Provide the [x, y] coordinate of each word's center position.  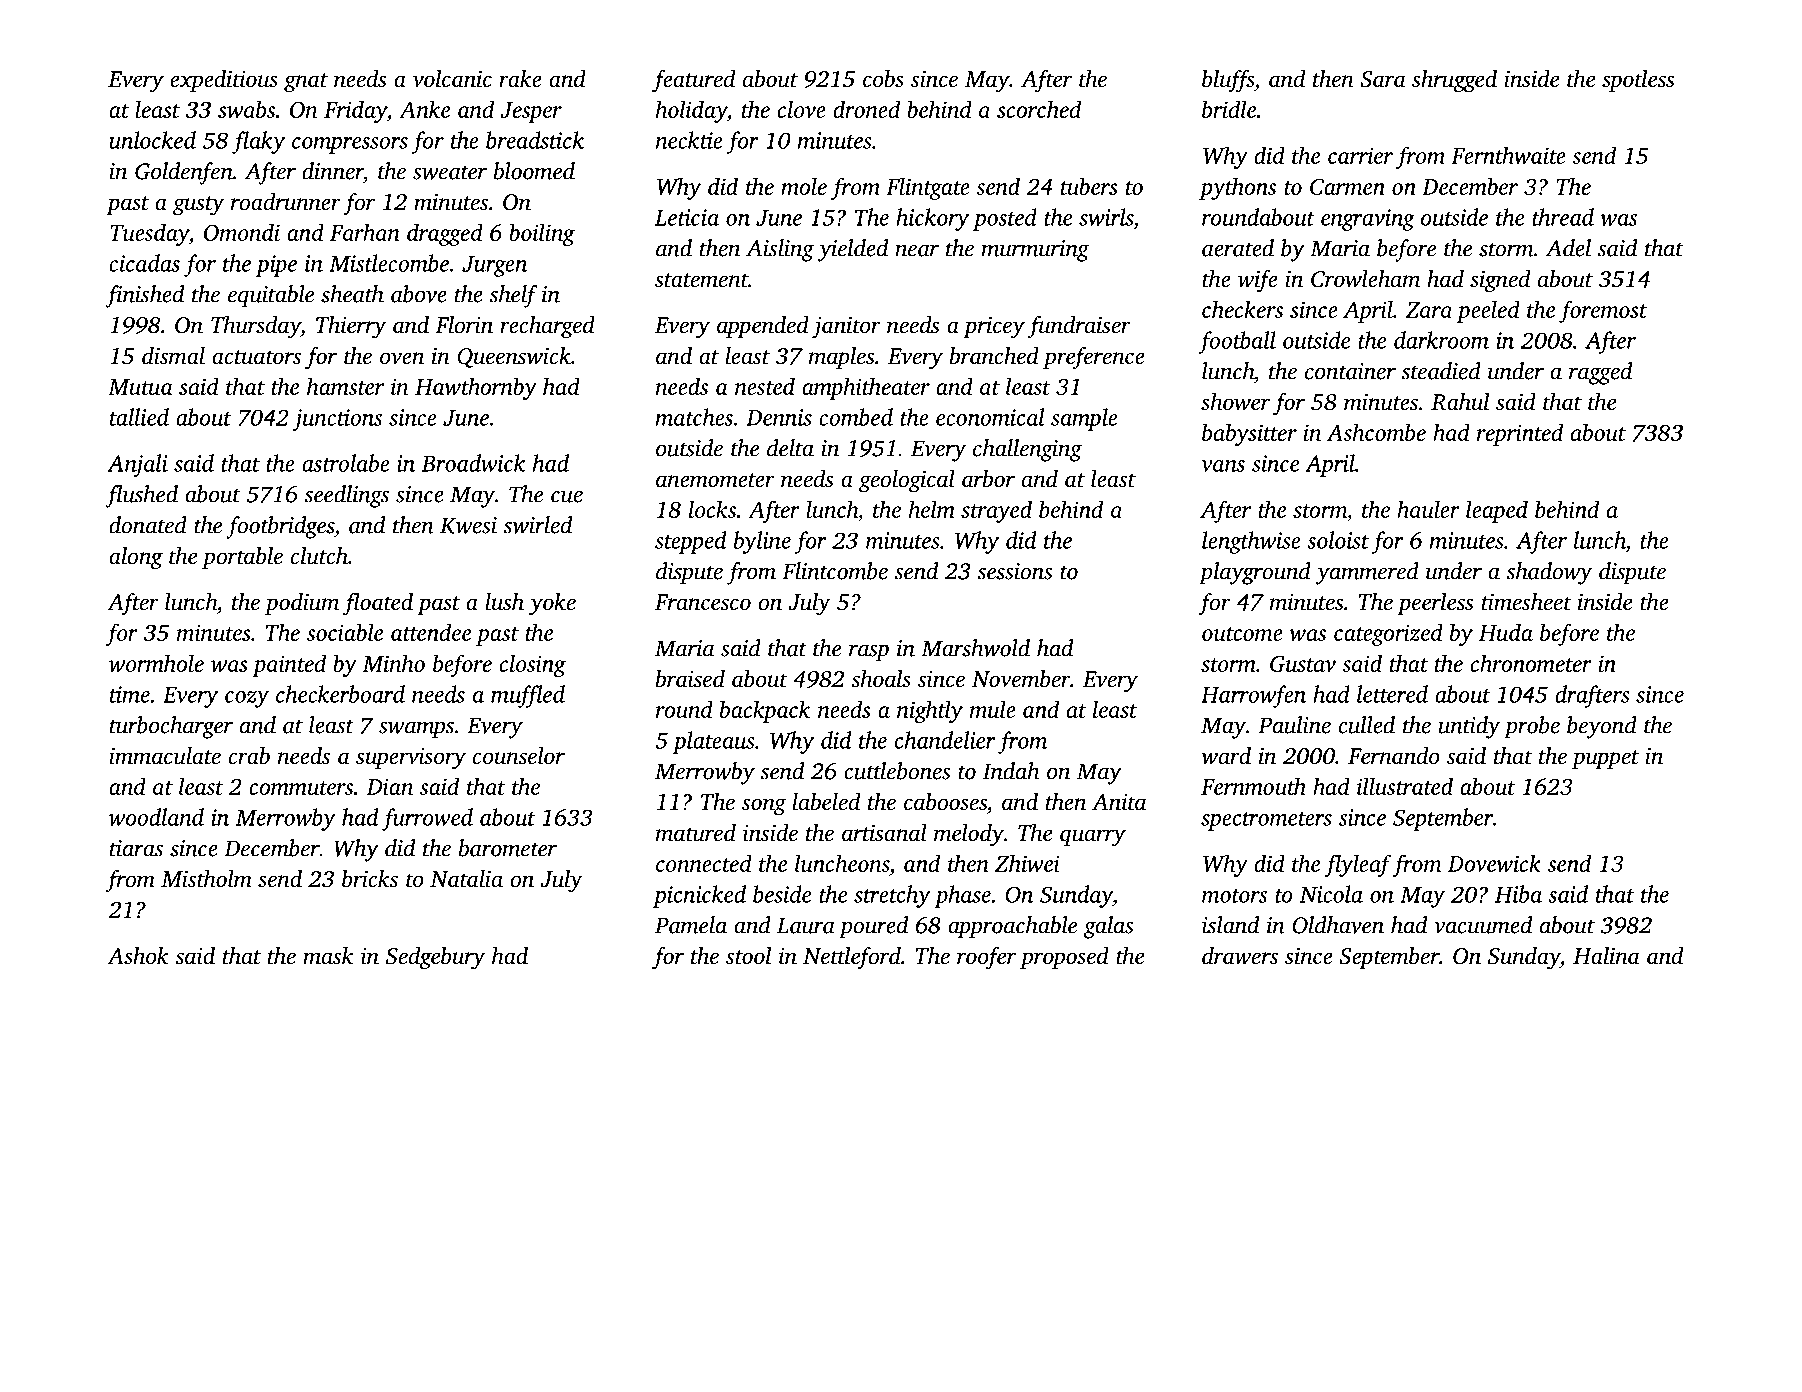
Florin [464, 324]
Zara [1429, 310]
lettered [1392, 694]
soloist [1338, 540]
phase [962, 896]
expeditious [224, 81]
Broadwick [474, 463]
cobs [883, 79]
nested [765, 386]
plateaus [714, 742]
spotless [1638, 81]
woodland [156, 817]
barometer [508, 848]
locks [712, 509]
